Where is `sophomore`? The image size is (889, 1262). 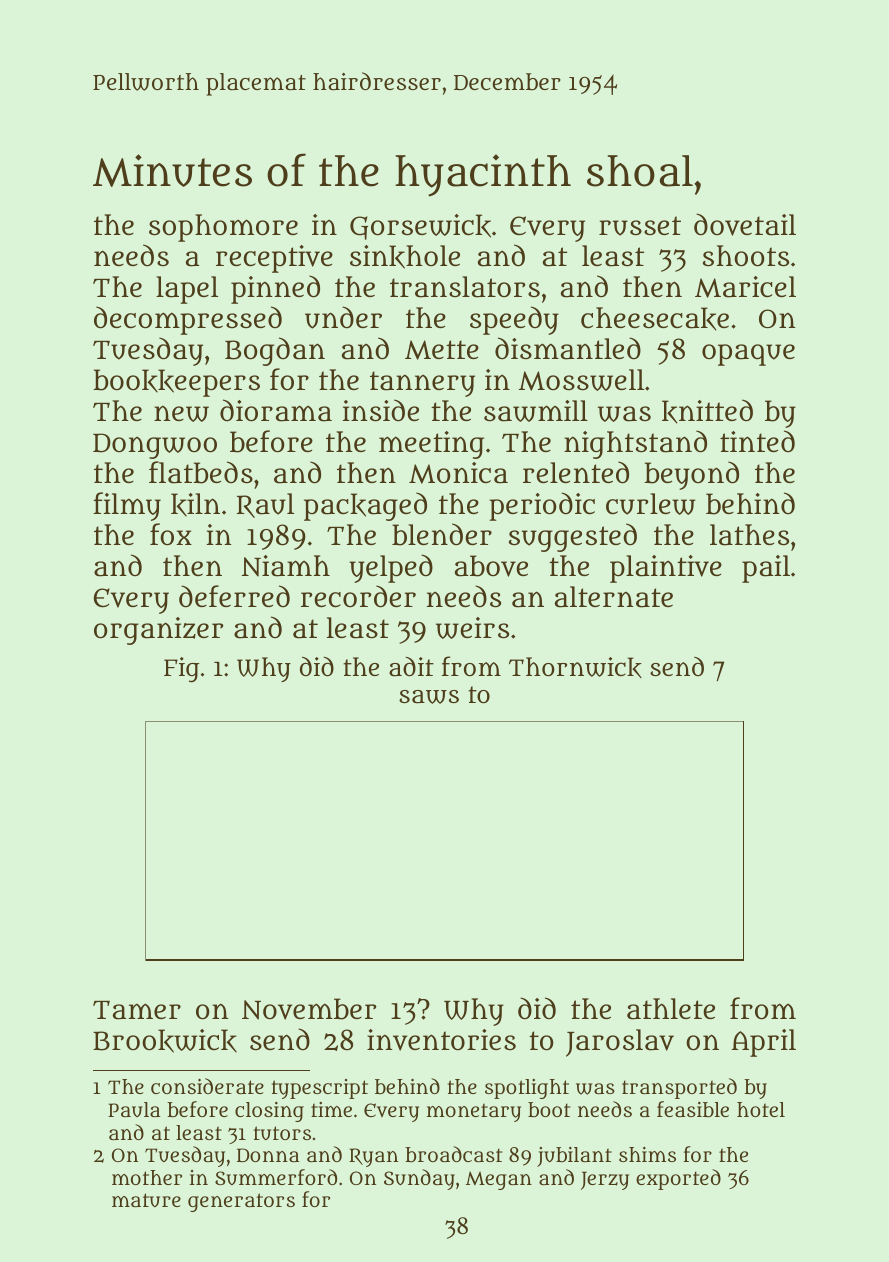
sophomore is located at coordinates (223, 228).
